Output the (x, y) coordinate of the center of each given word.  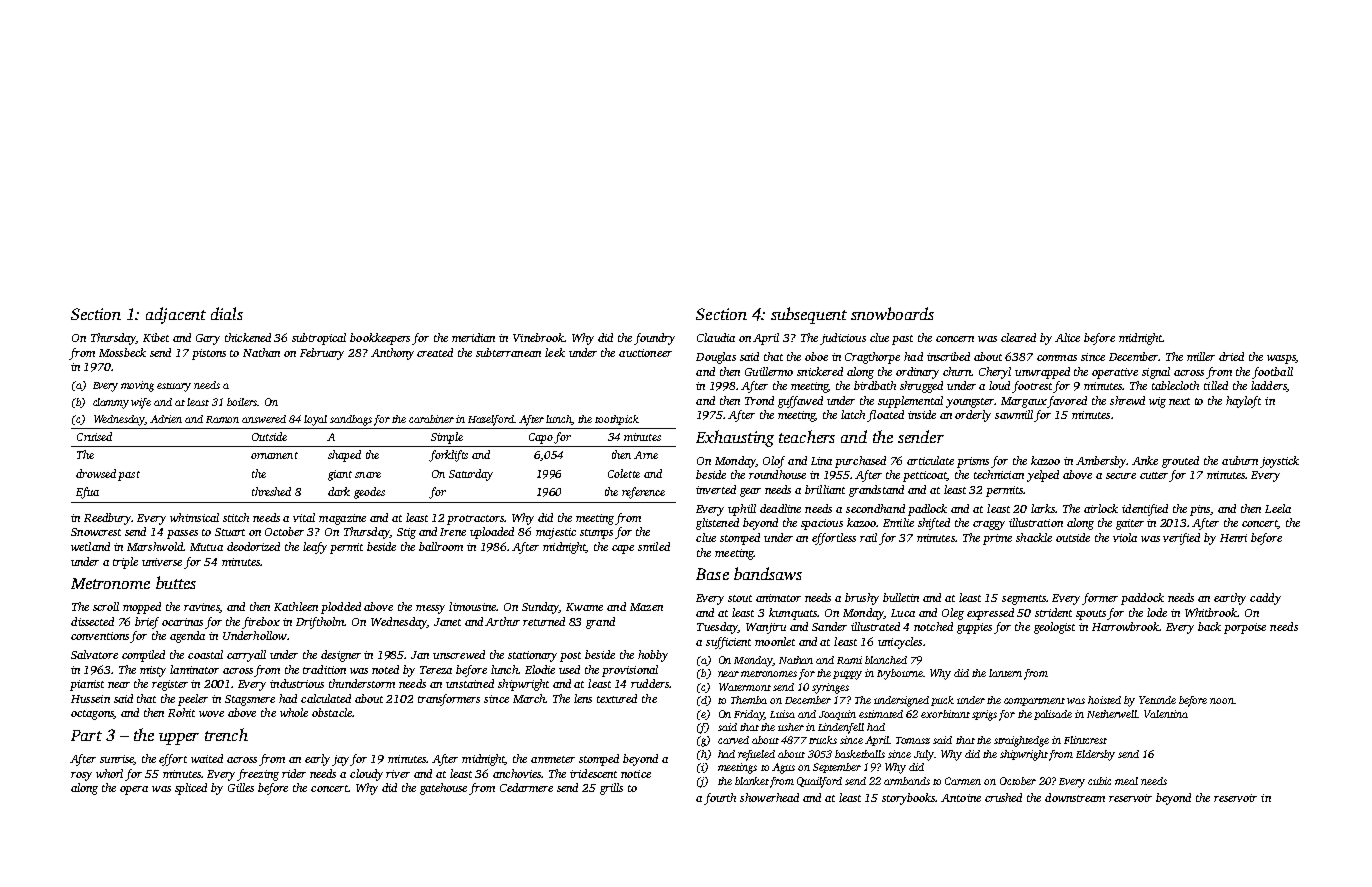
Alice (1067, 337)
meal (1126, 781)
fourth (720, 799)
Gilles (241, 787)
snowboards (892, 313)
